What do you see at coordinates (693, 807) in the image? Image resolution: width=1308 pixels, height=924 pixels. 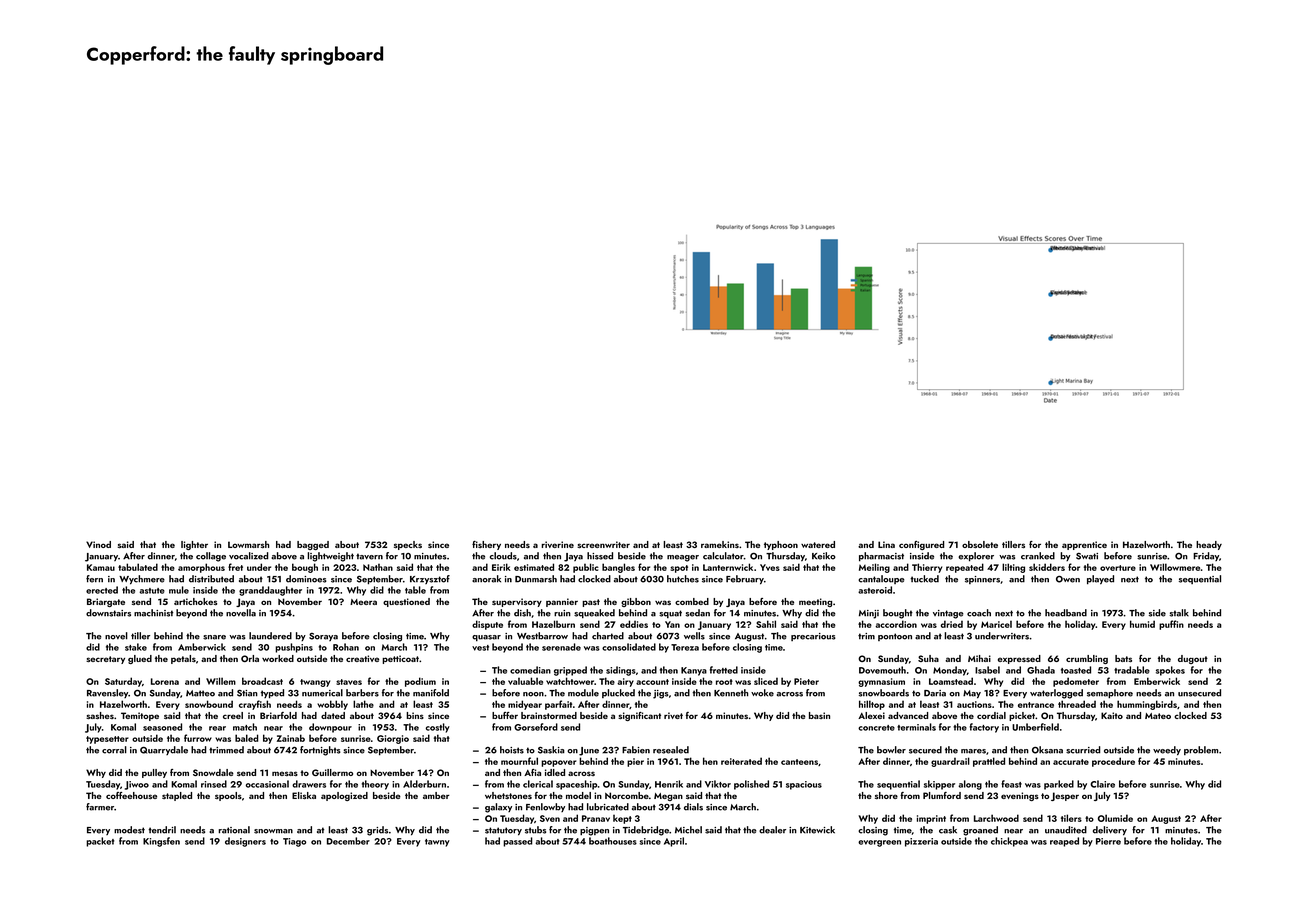 I see `dials` at bounding box center [693, 807].
